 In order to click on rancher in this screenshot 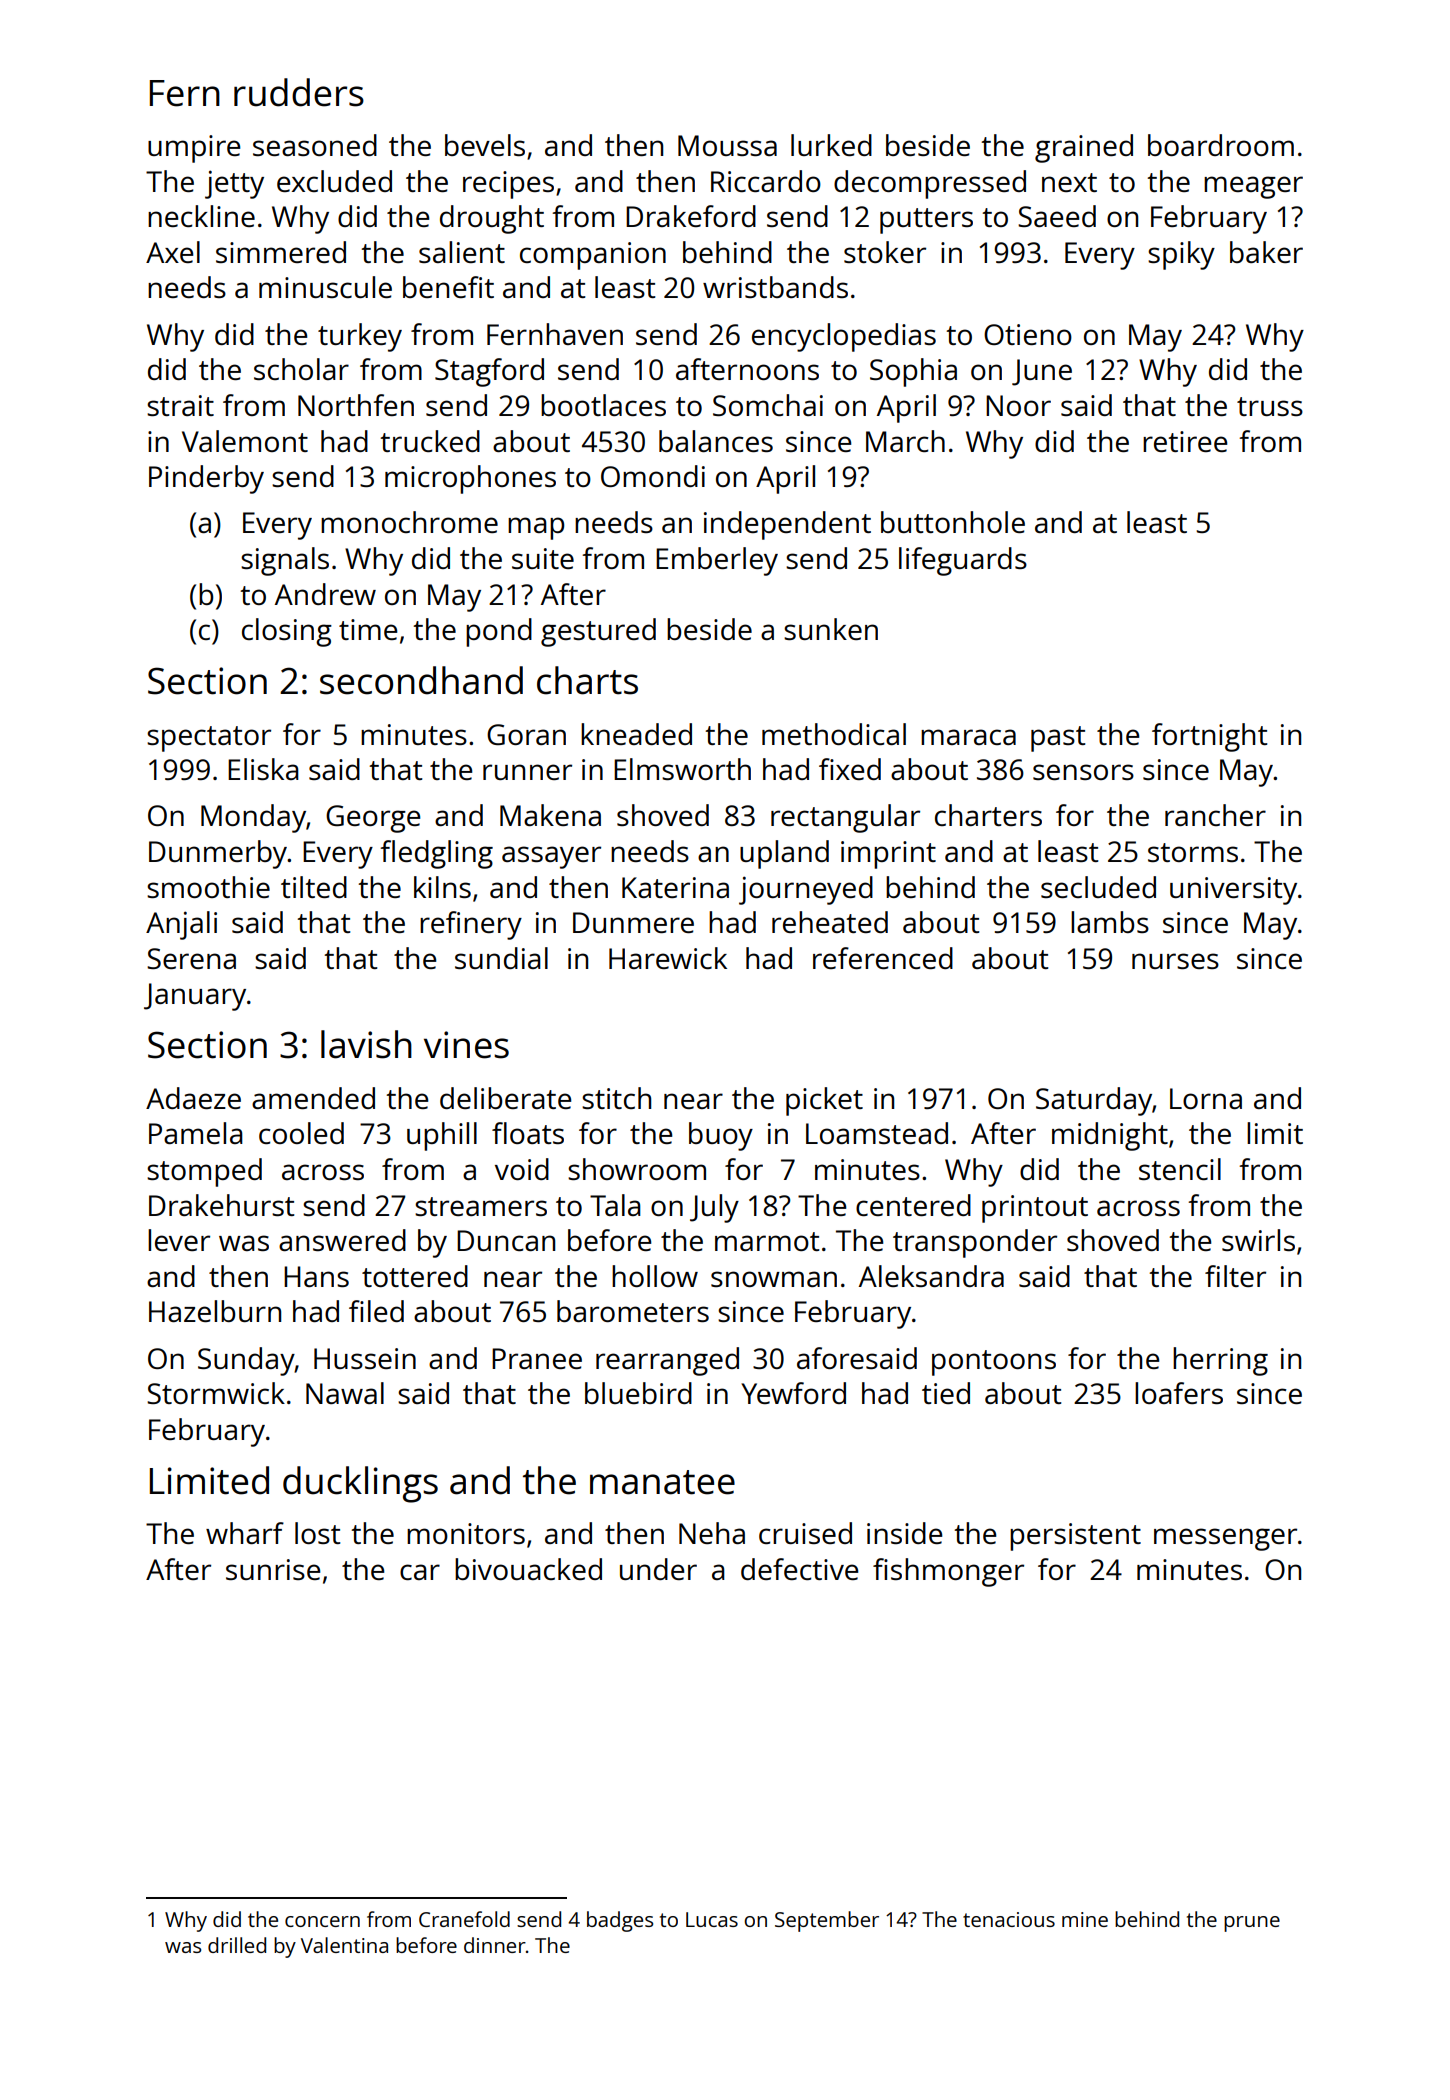, I will do `click(1215, 815)`.
